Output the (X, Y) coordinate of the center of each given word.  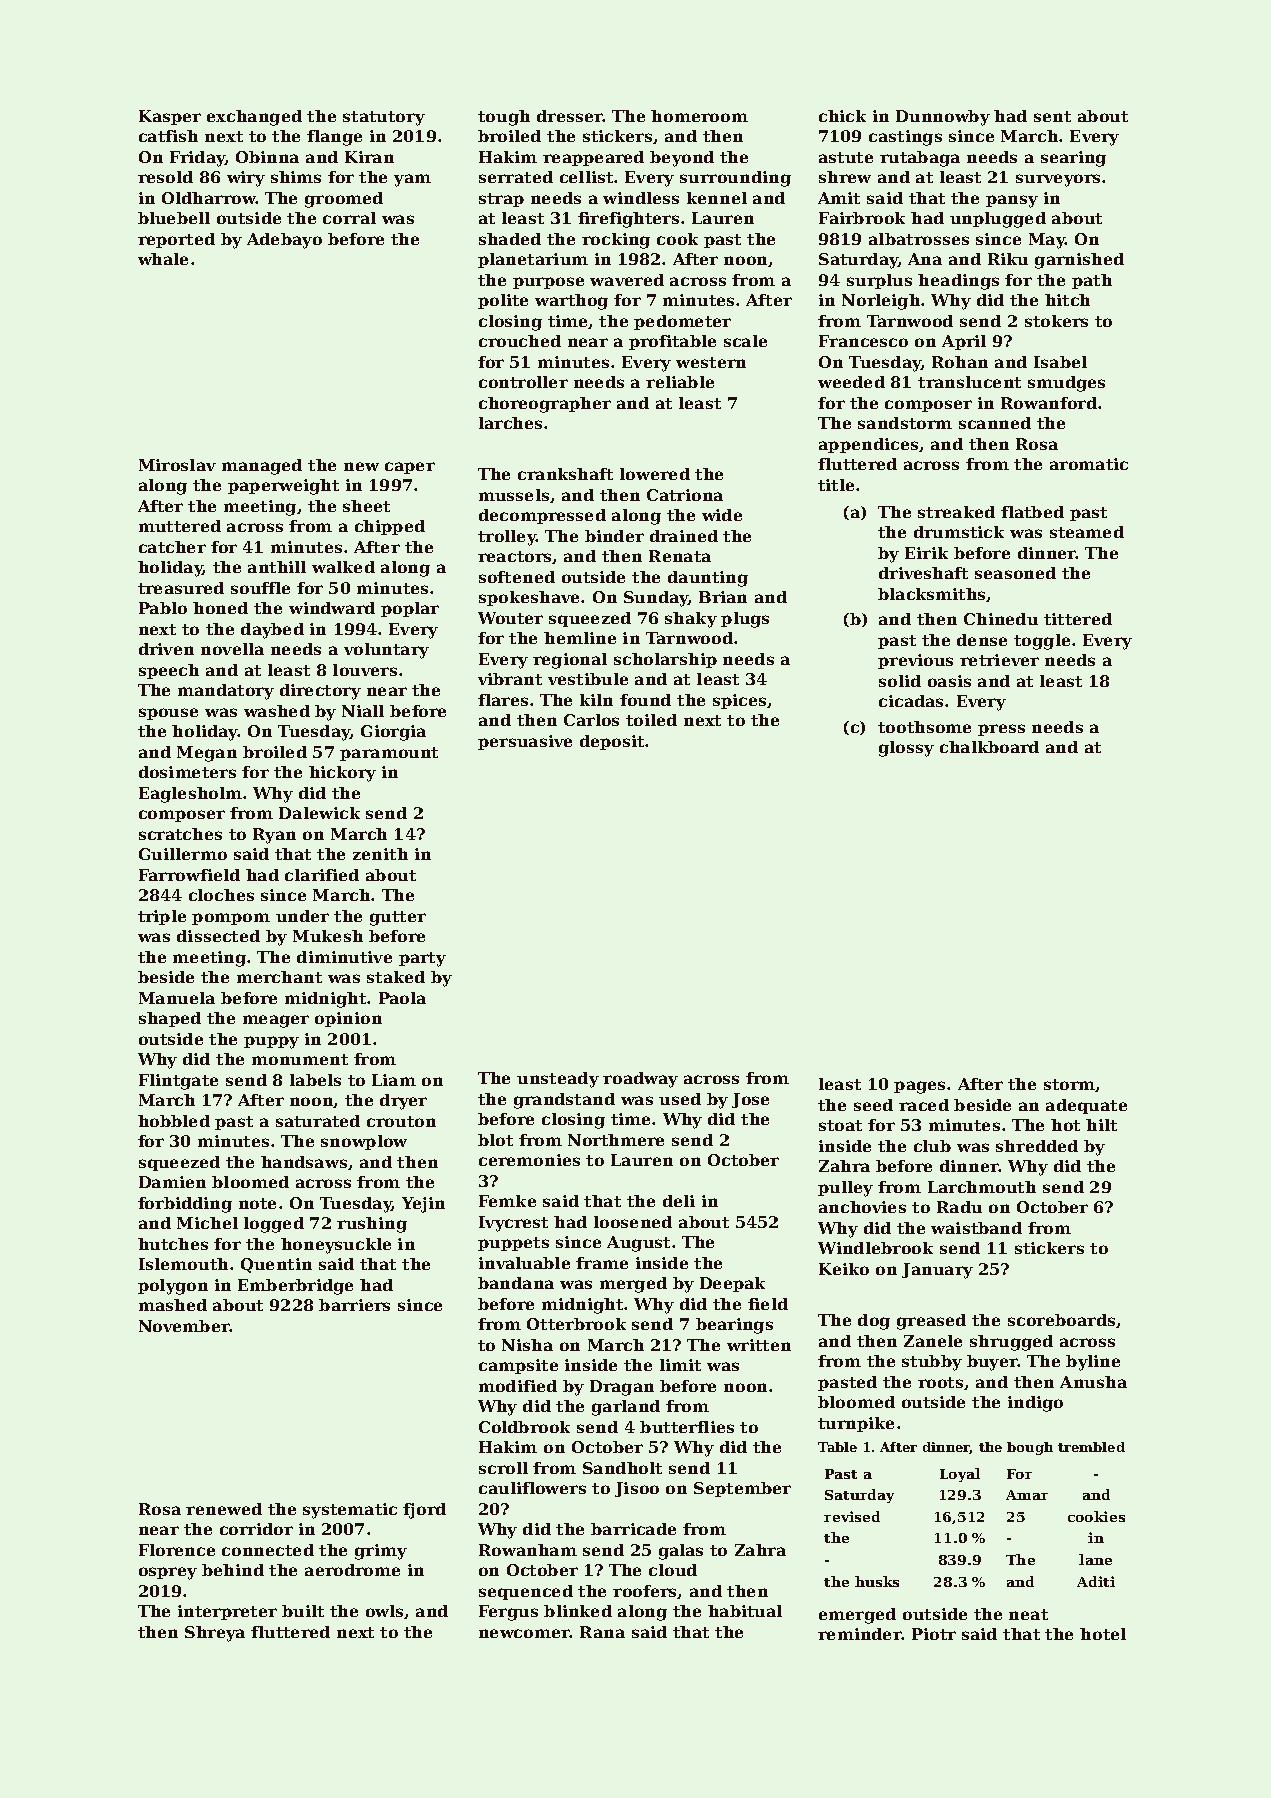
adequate (1086, 1106)
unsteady (558, 1080)
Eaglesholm (190, 795)
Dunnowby (943, 118)
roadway (640, 1080)
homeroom (699, 116)
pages (919, 1087)
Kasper (170, 117)
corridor (256, 1529)
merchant (279, 977)
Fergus (508, 1613)
